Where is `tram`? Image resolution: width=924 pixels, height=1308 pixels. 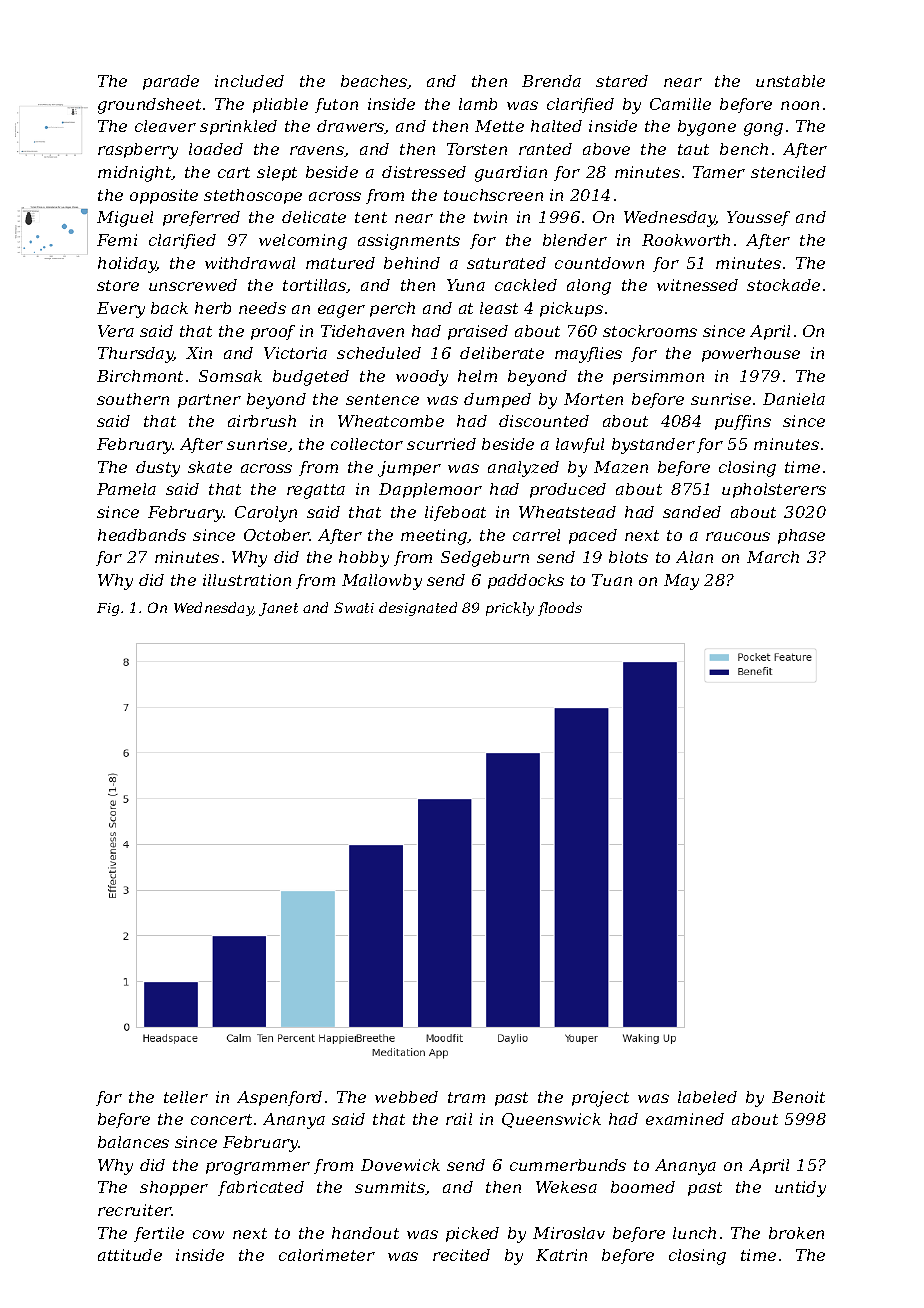 tram is located at coordinates (466, 1097).
